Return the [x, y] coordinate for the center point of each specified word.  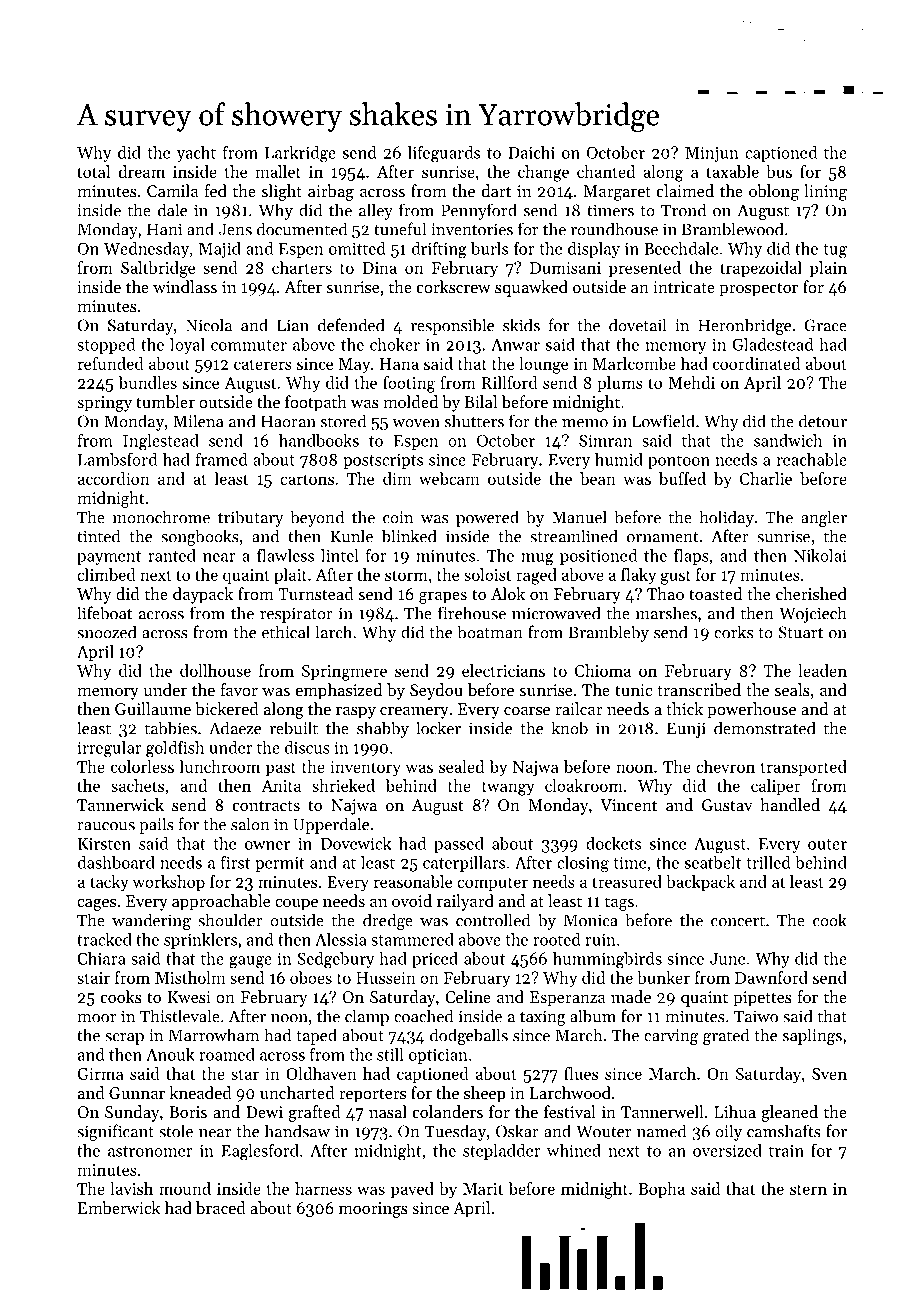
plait [290, 576]
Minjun [712, 154]
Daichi [531, 152]
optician [438, 1056]
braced [221, 1207]
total [93, 171]
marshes [666, 613]
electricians [503, 670]
